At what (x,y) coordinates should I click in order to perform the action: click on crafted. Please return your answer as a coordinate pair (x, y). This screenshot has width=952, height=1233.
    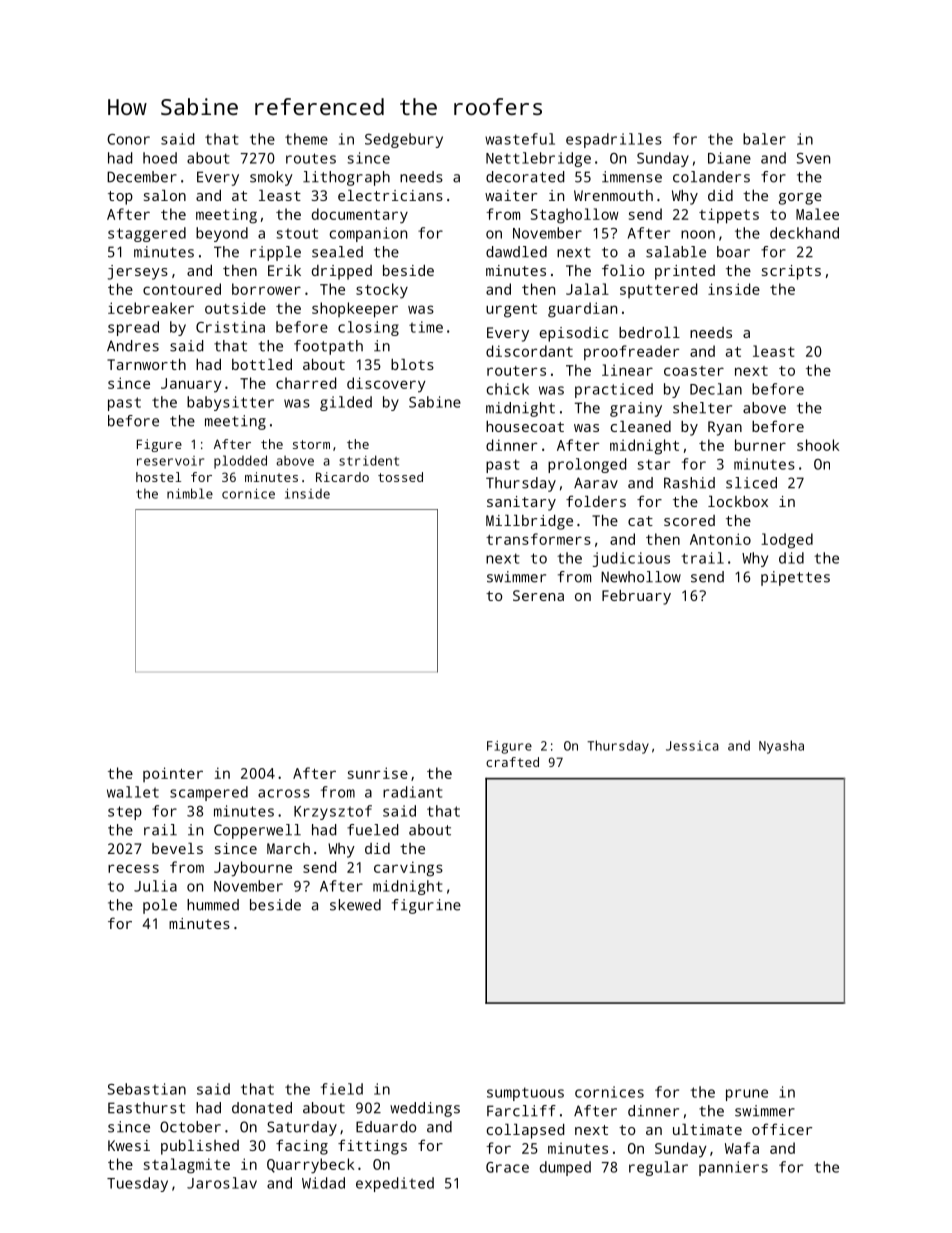
    Looking at the image, I should click on (512, 762).
